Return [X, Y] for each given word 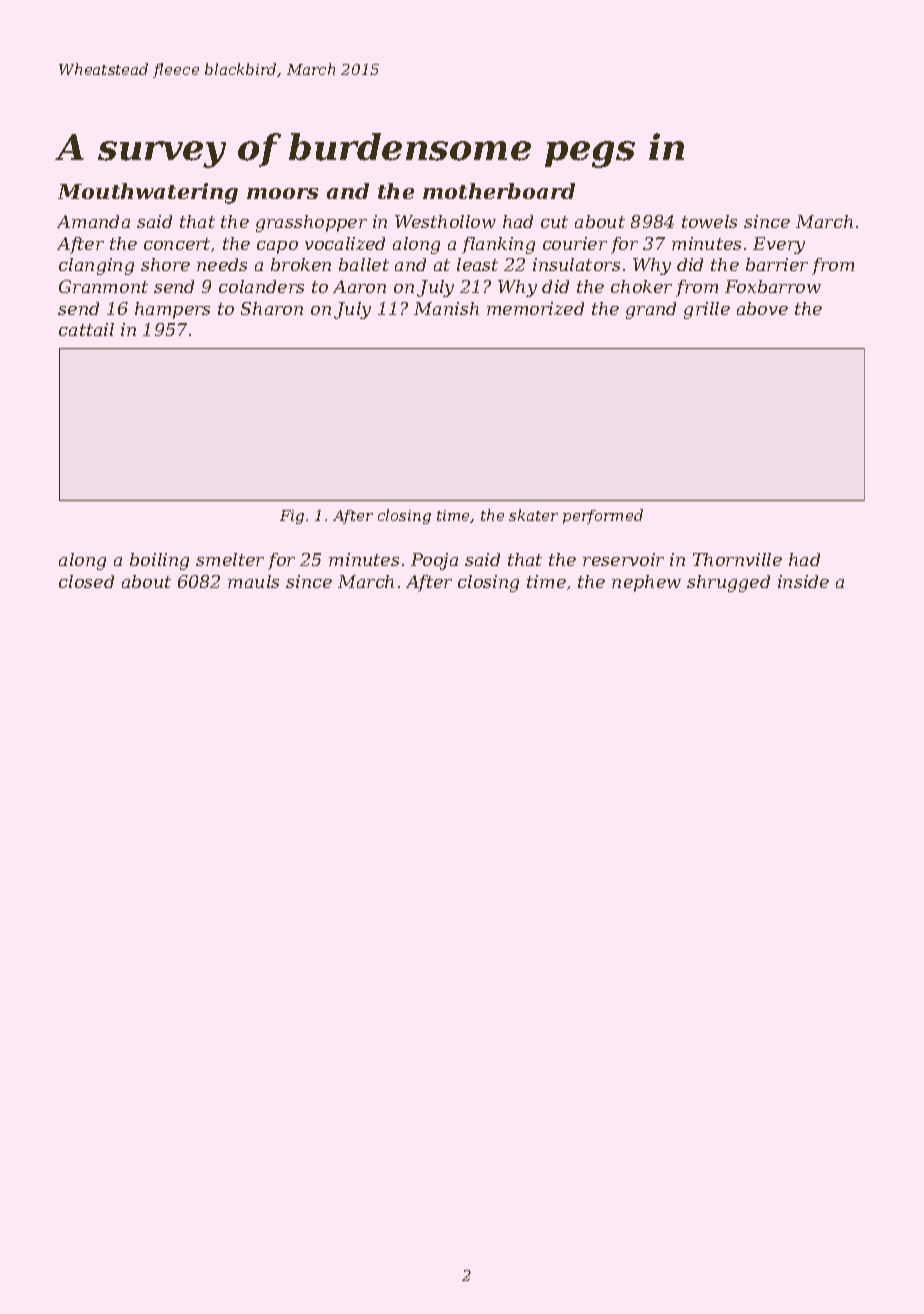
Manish [446, 308]
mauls [253, 581]
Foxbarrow [773, 286]
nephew [646, 583]
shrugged [728, 583]
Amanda [93, 221]
